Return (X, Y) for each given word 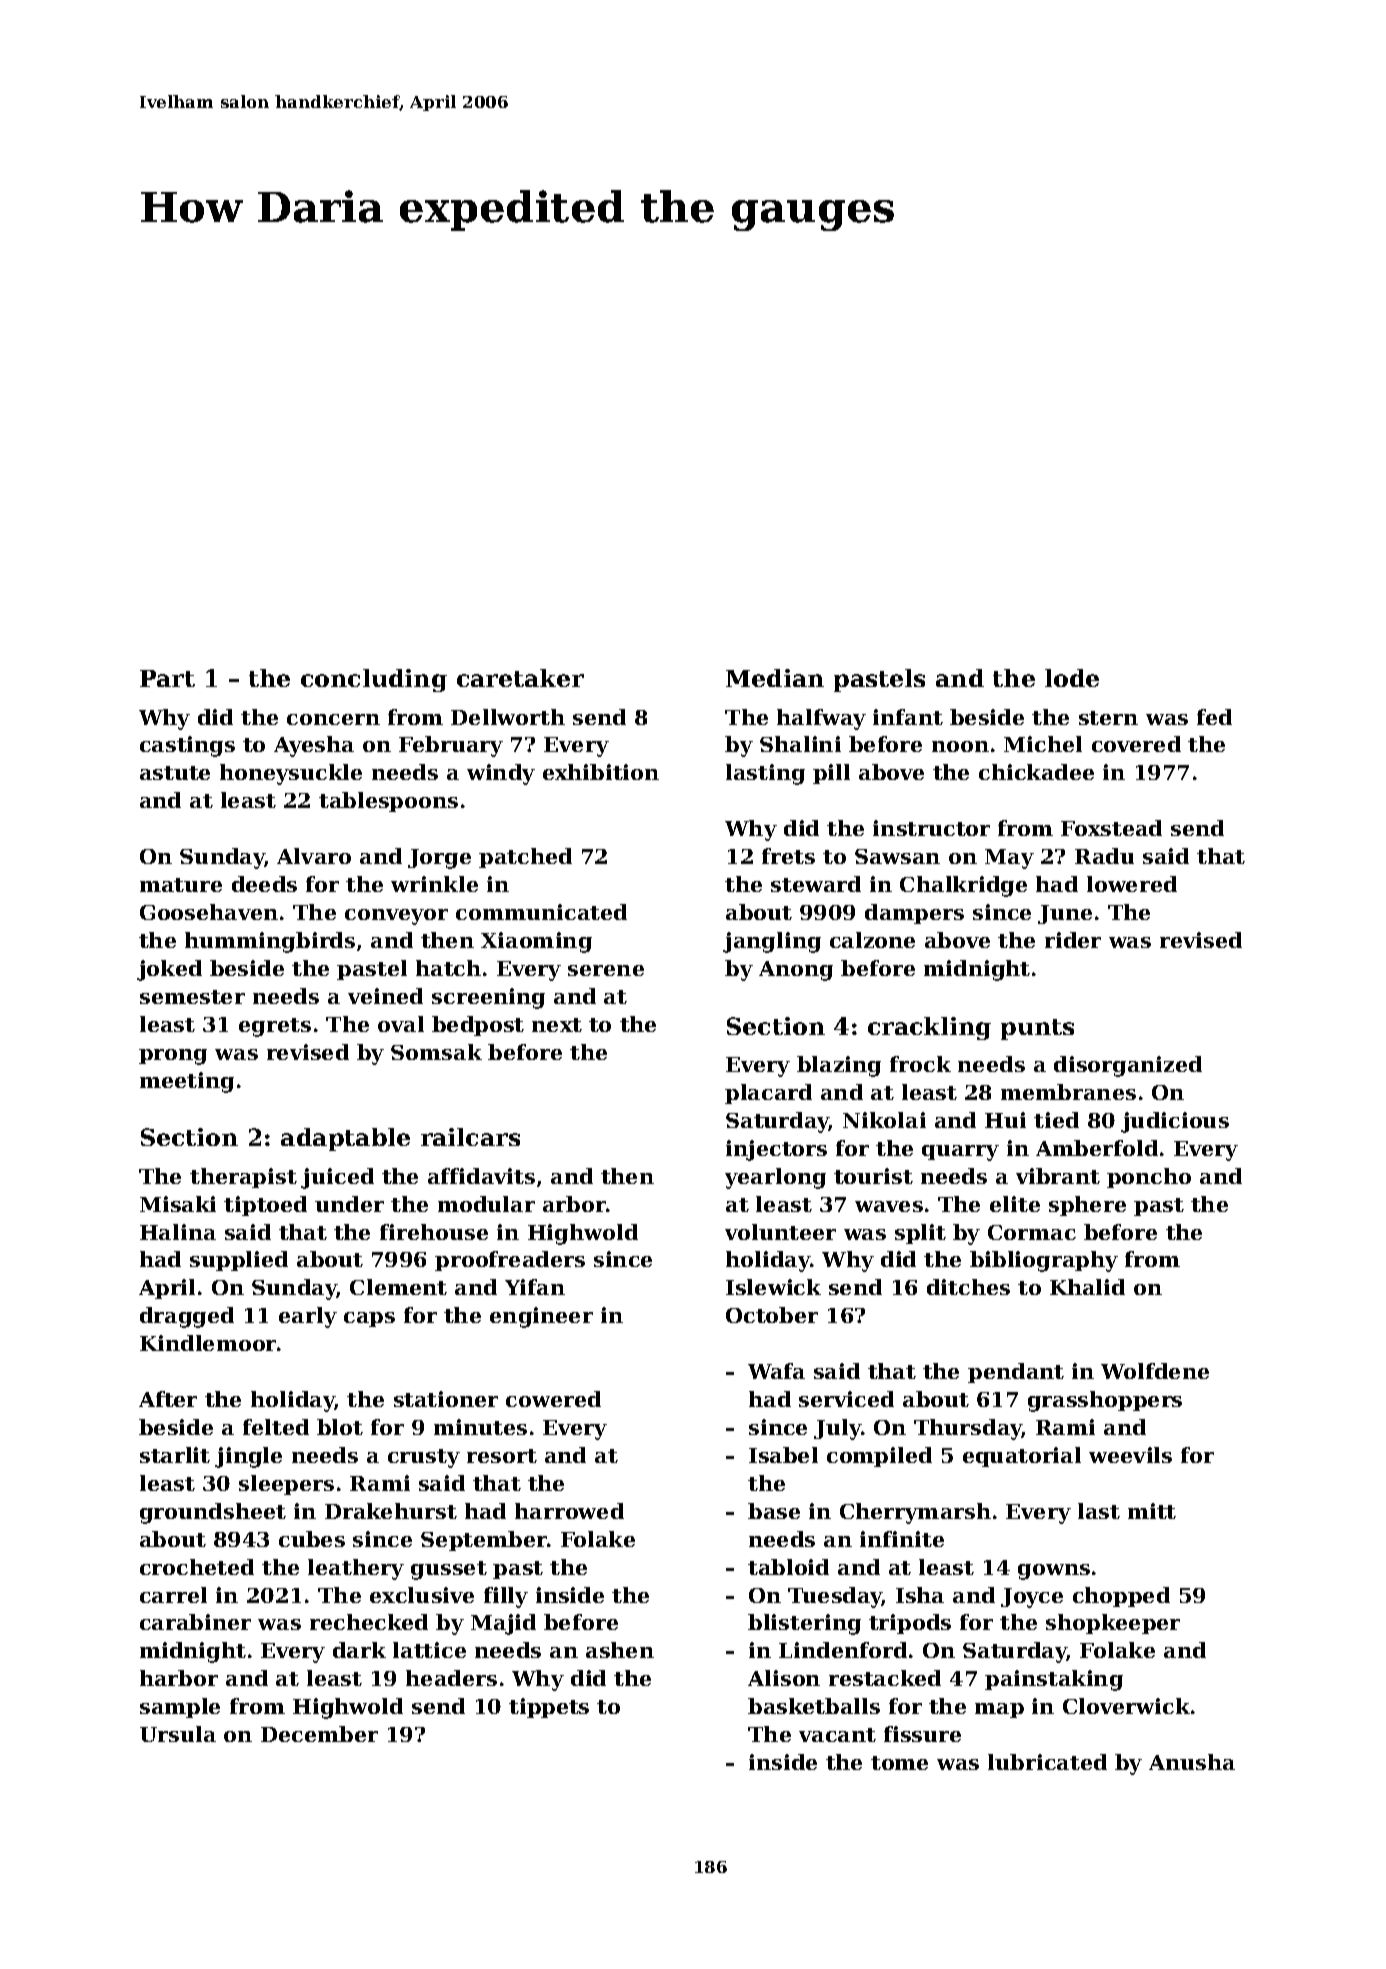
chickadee (1036, 772)
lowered (1132, 884)
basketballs (814, 1706)
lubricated (1047, 1762)
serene (606, 970)
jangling (772, 942)
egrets (275, 1027)
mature (181, 885)
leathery (356, 1569)
